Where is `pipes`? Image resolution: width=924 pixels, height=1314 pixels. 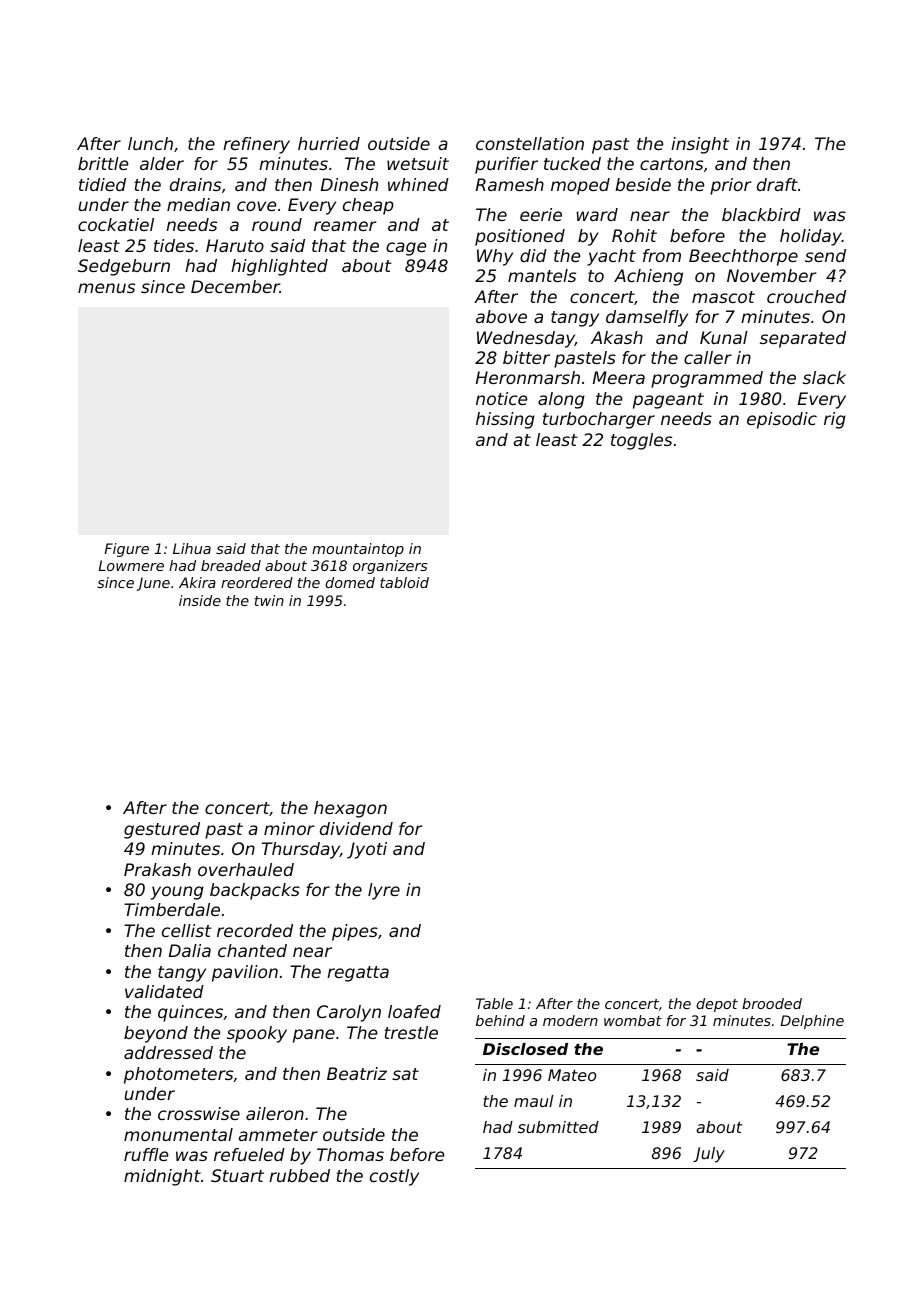
pipes is located at coordinates (355, 932).
